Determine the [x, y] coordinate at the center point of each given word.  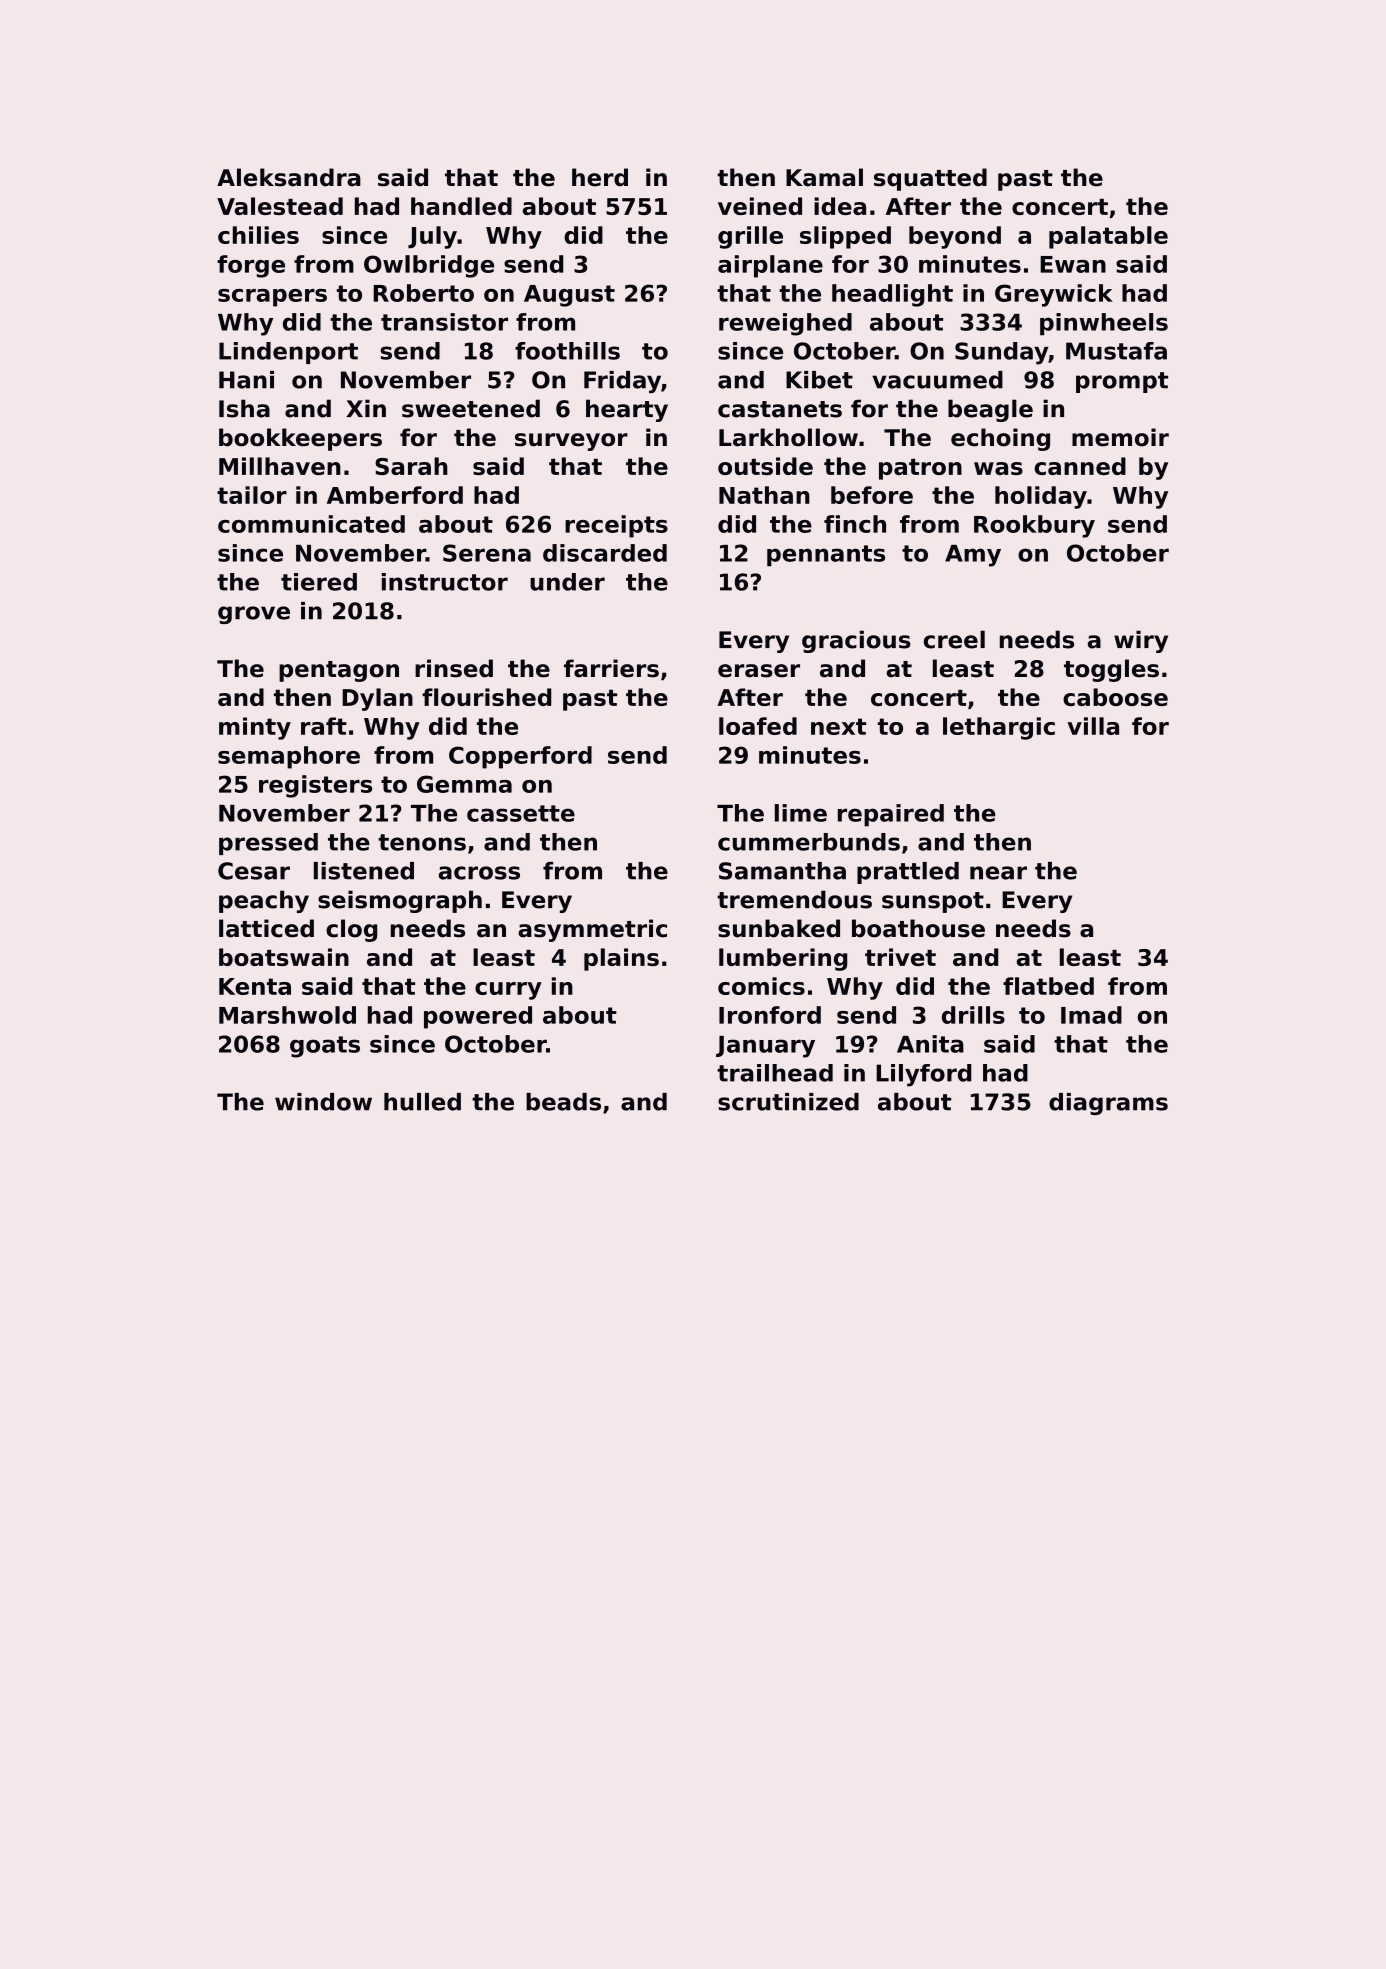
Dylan [377, 699]
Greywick [1054, 295]
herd [600, 177]
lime [801, 813]
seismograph [400, 901]
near [998, 873]
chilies [258, 235]
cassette [521, 813]
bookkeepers [300, 439]
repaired [891, 815]
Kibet [819, 380]
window [323, 1102]
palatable [1108, 237]
